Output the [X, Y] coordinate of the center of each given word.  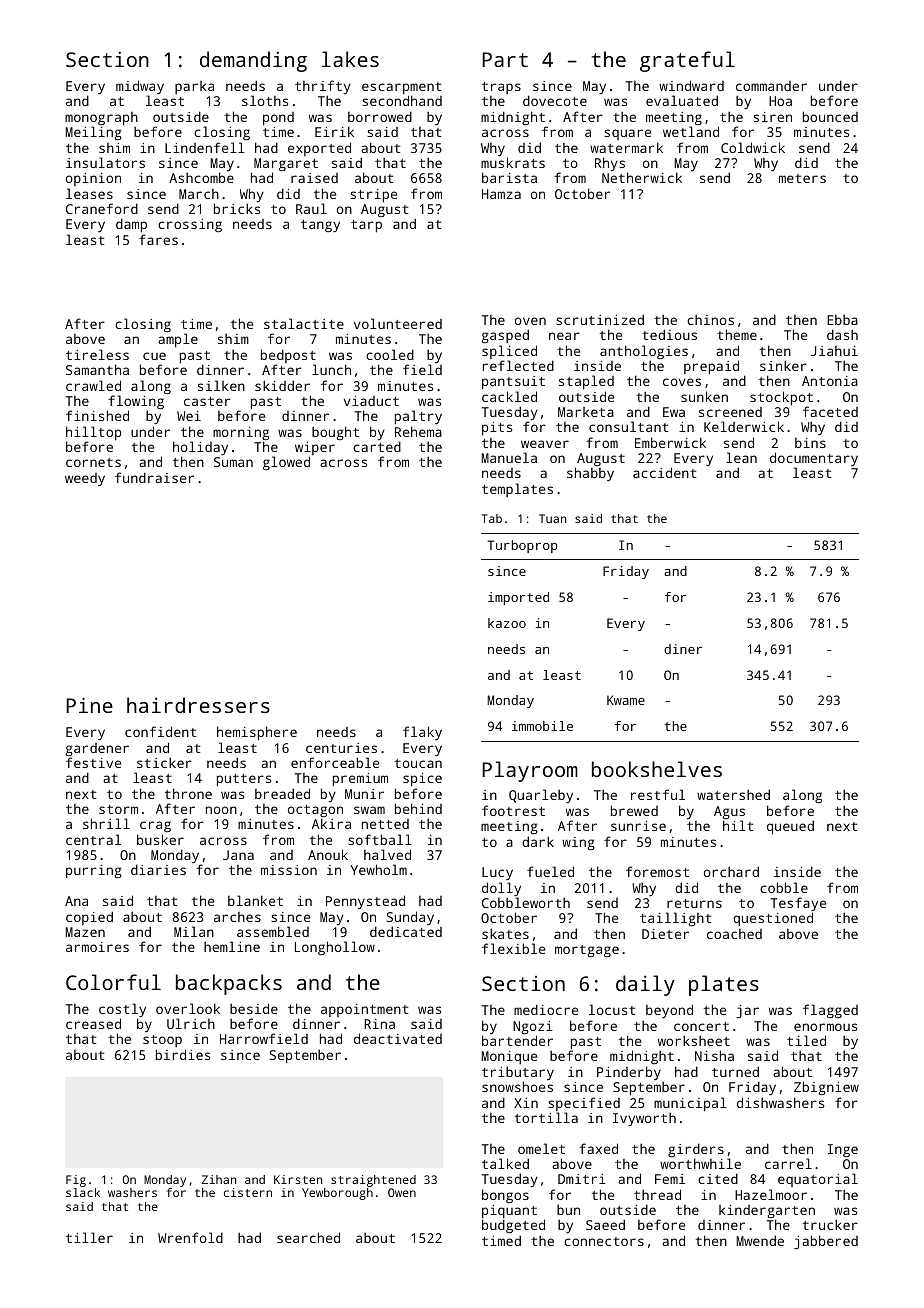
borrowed [380, 116]
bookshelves [657, 769]
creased [93, 1023]
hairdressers [198, 705]
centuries [341, 748]
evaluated [682, 100]
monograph [101, 119]
